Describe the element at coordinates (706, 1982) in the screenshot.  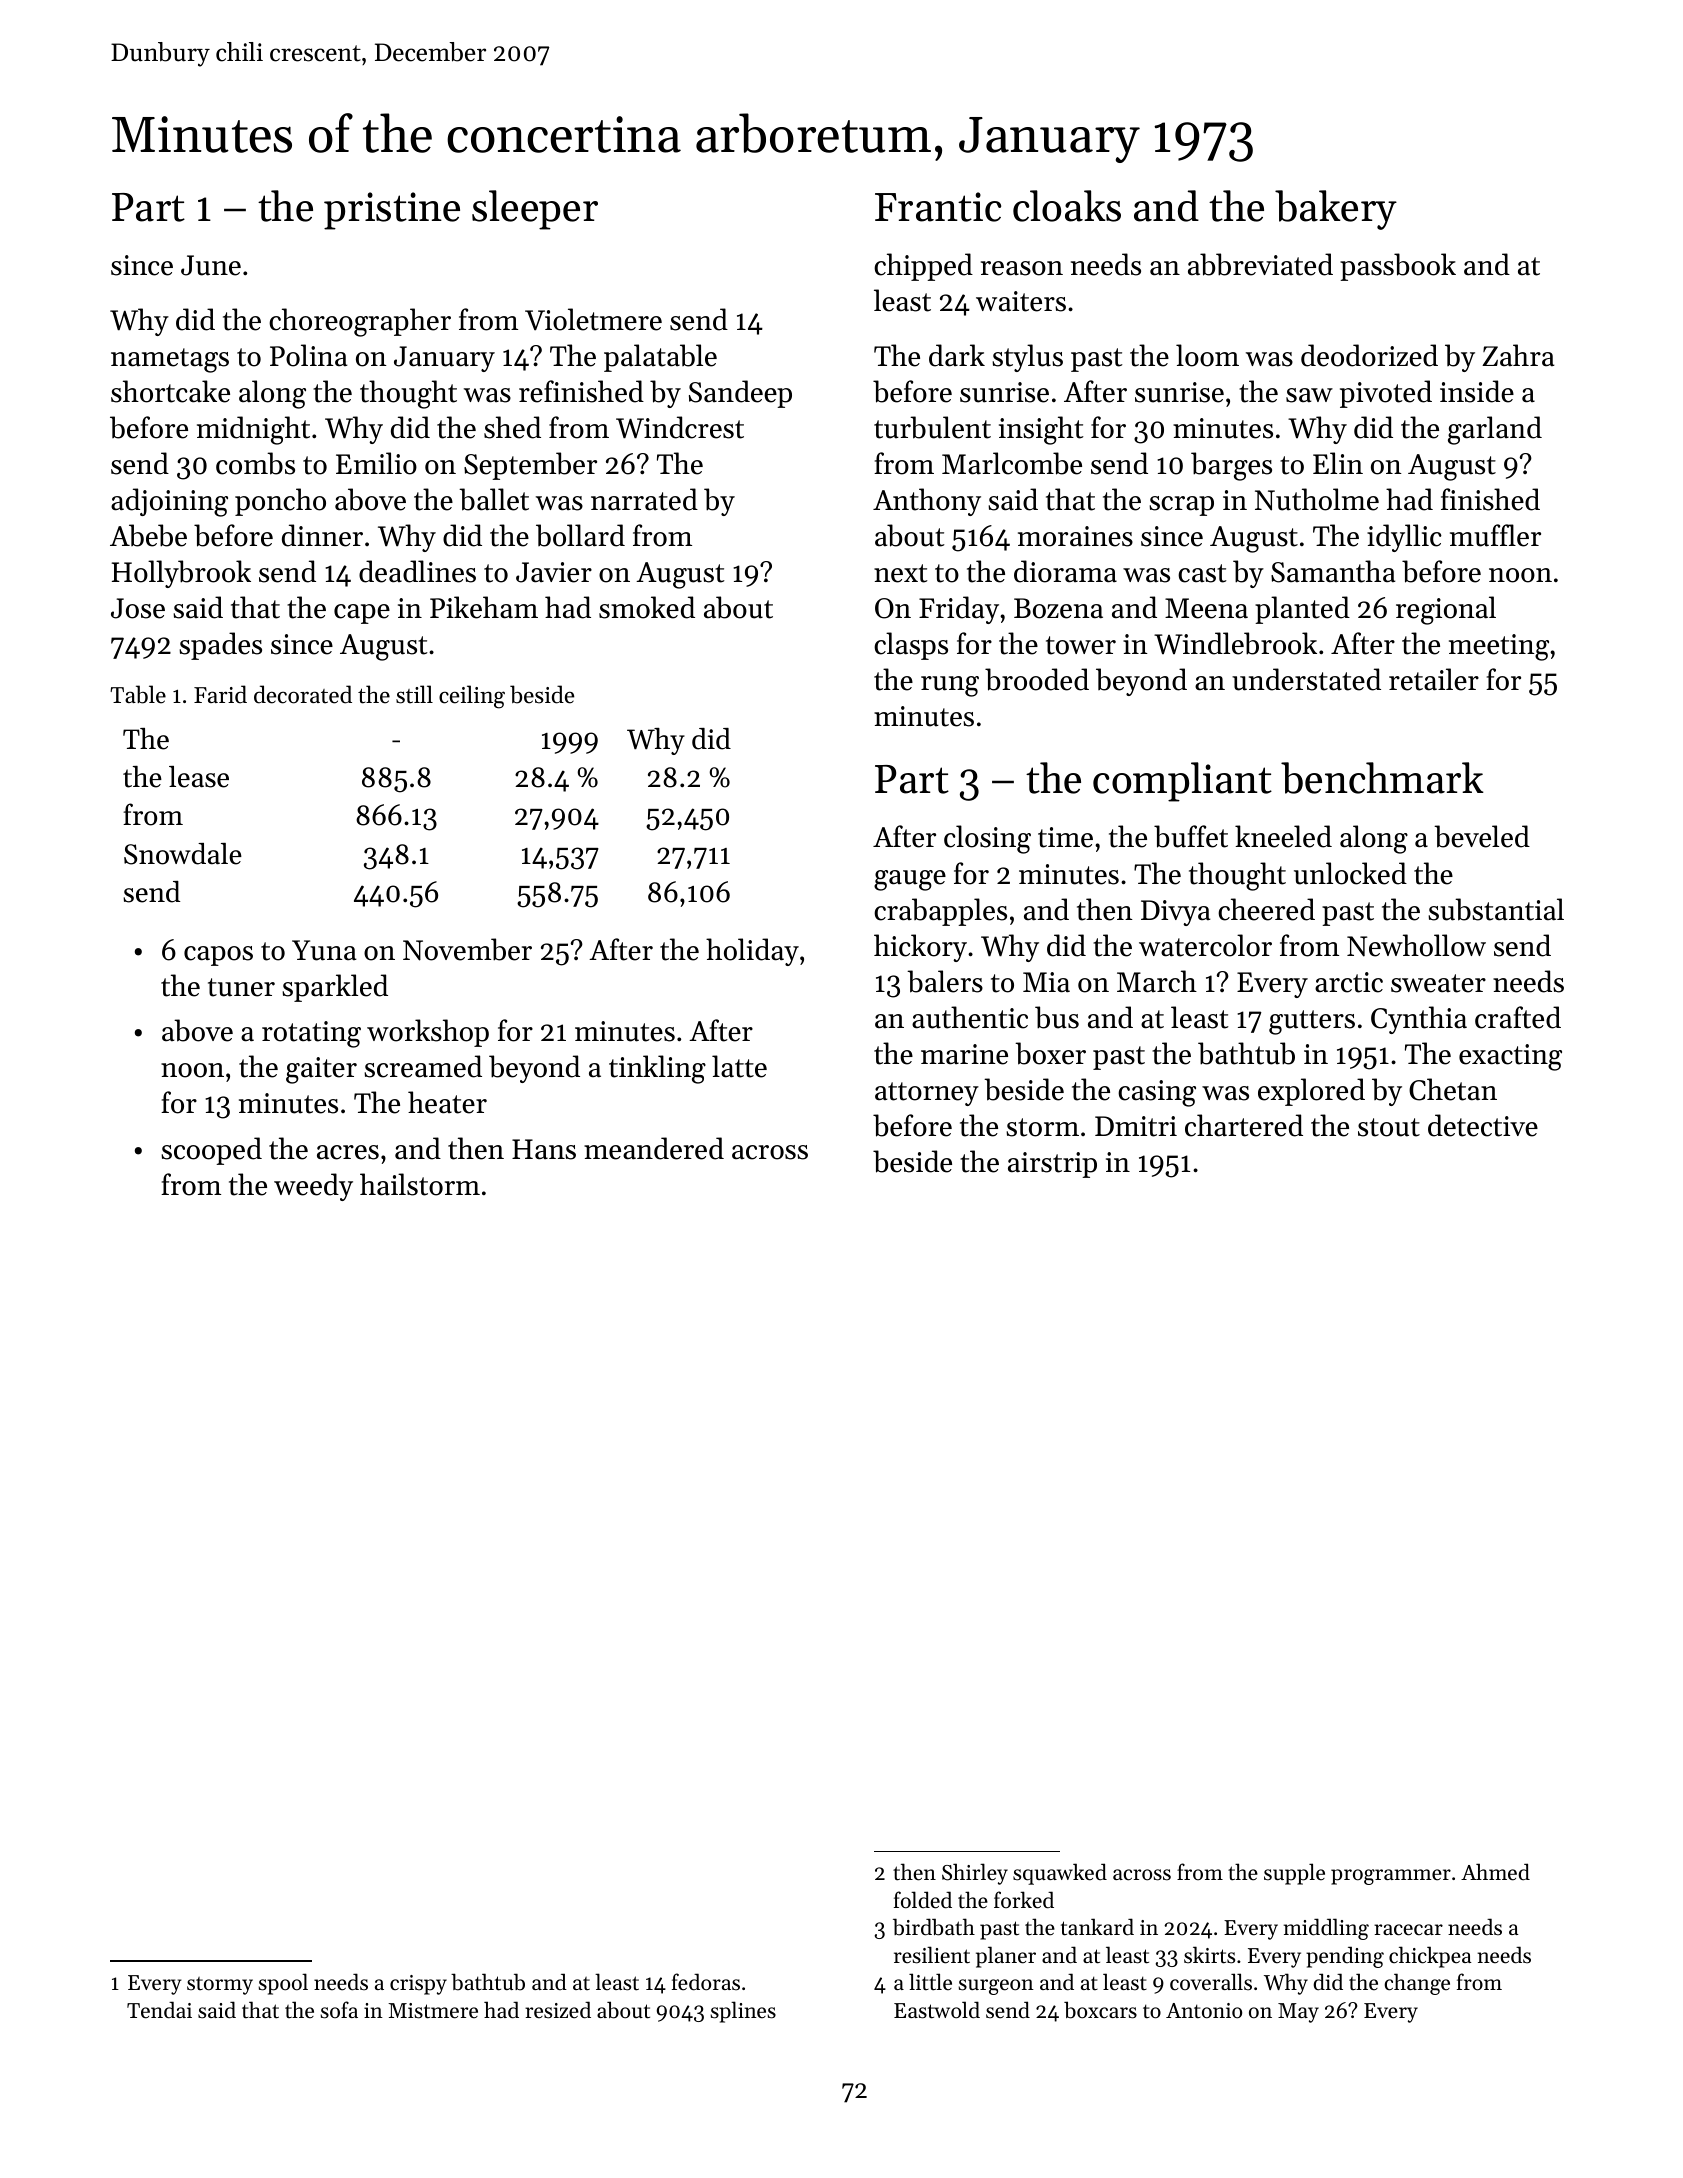
I see `fedoras` at that location.
